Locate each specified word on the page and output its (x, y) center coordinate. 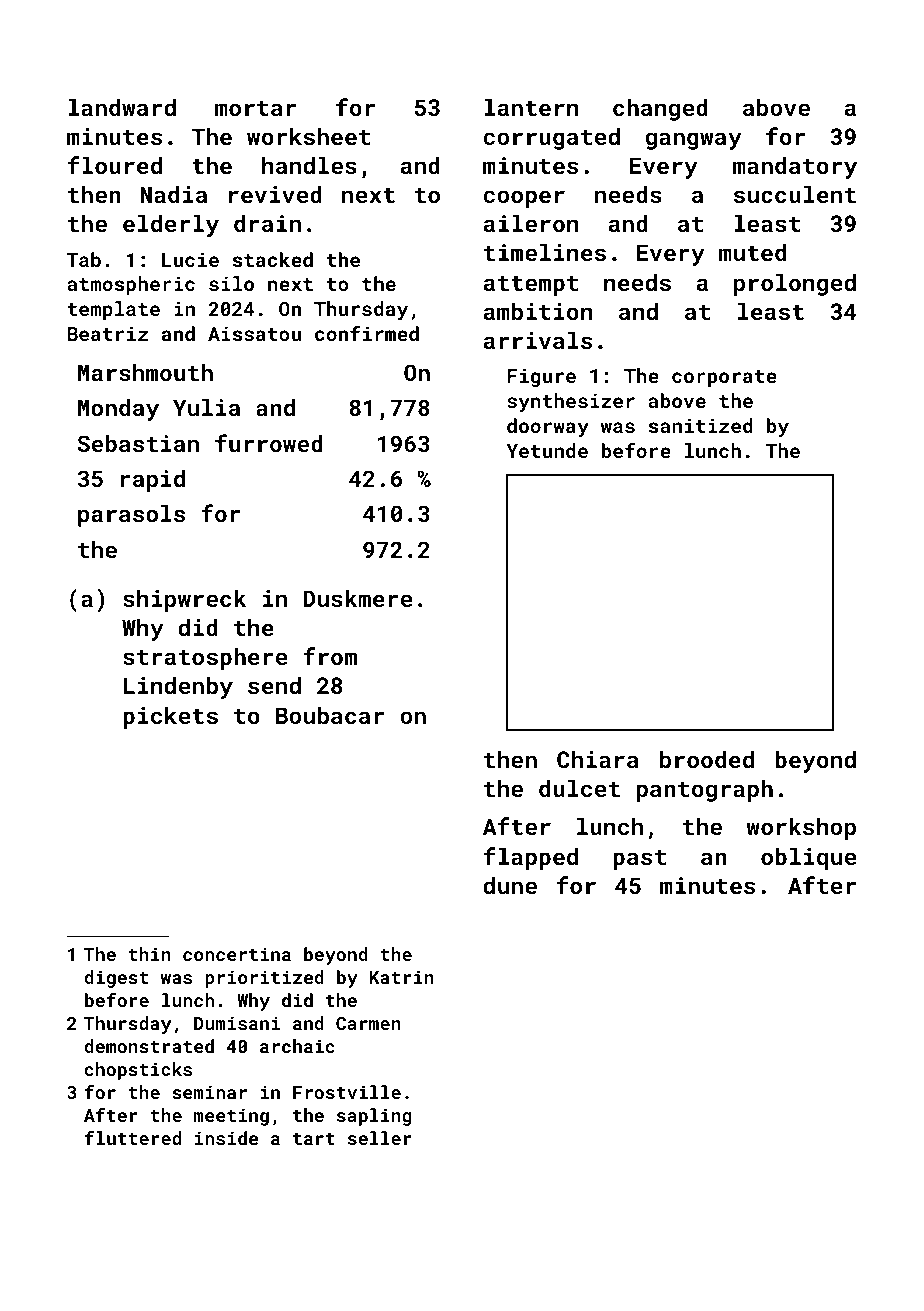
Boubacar (330, 715)
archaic (297, 1046)
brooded (707, 759)
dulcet (579, 788)
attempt (531, 286)
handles (309, 165)
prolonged (795, 284)
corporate (724, 378)
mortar (256, 108)
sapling (374, 1117)
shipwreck (184, 600)
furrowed (269, 443)
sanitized (701, 425)
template (113, 310)
